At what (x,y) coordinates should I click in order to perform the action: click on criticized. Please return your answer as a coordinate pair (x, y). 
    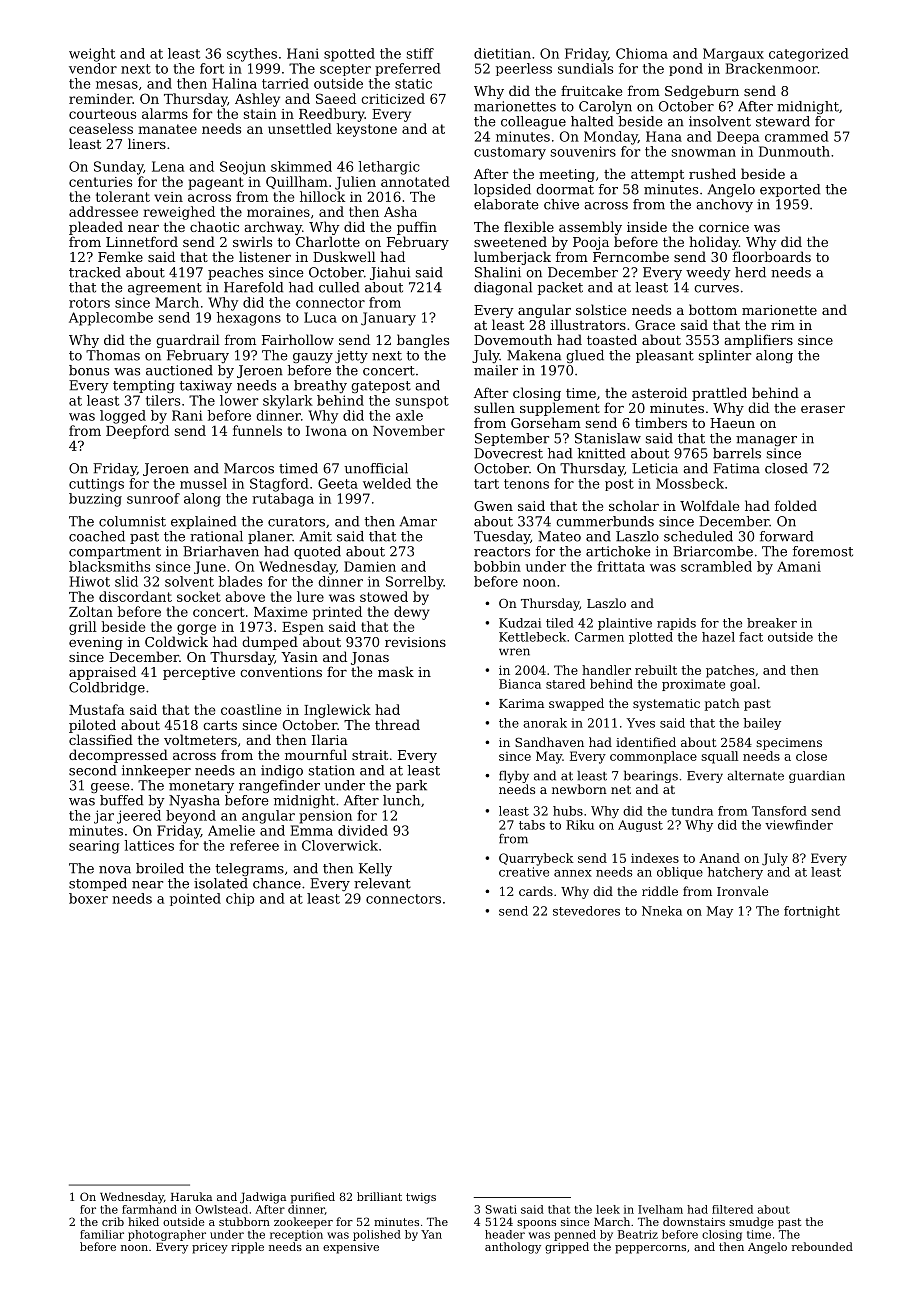
    Looking at the image, I should click on (393, 98).
